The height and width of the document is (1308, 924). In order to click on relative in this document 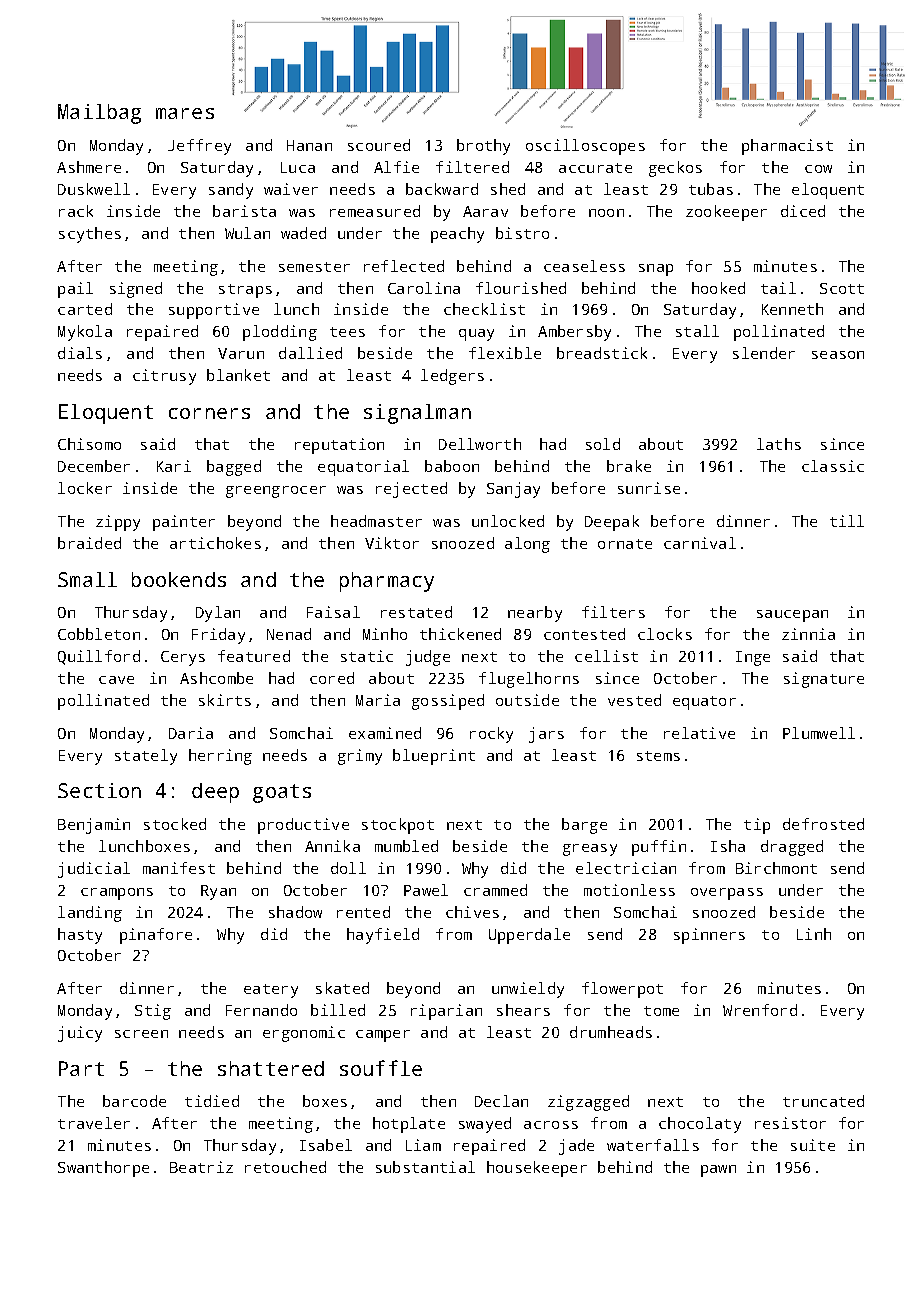, I will do `click(699, 733)`.
